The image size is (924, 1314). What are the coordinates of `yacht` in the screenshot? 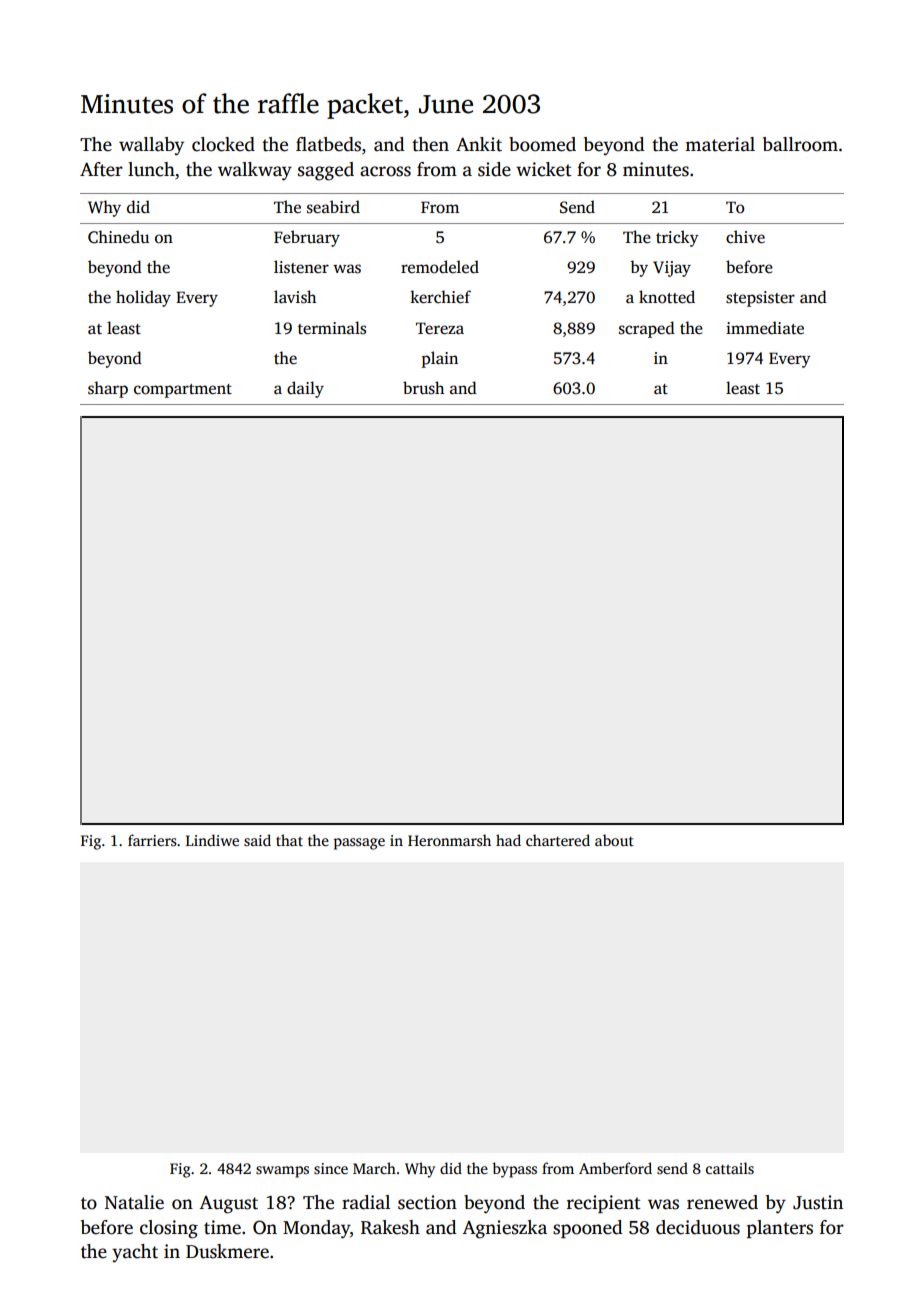 It's located at (135, 1253).
